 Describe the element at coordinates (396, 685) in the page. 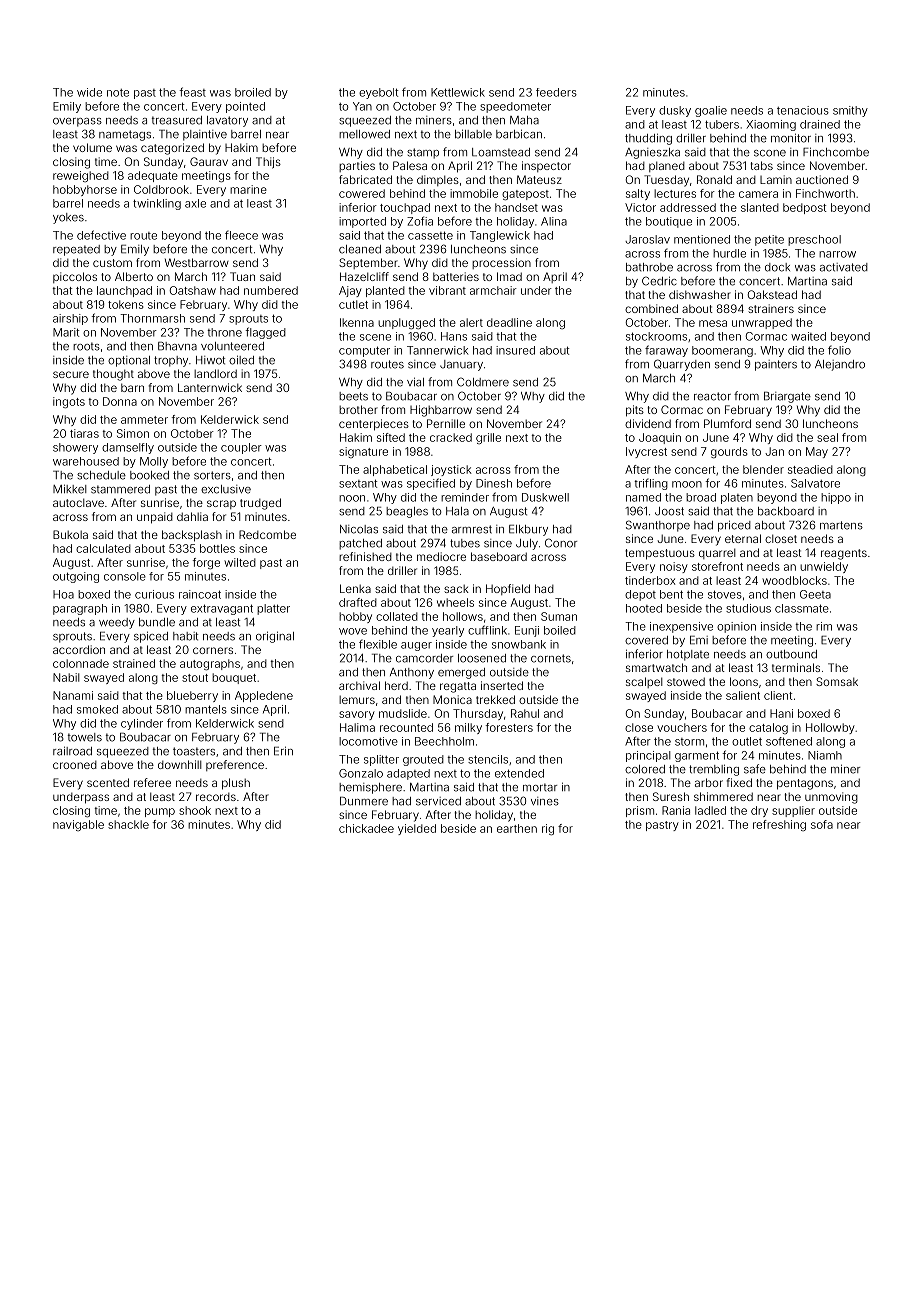

I see `herd` at that location.
